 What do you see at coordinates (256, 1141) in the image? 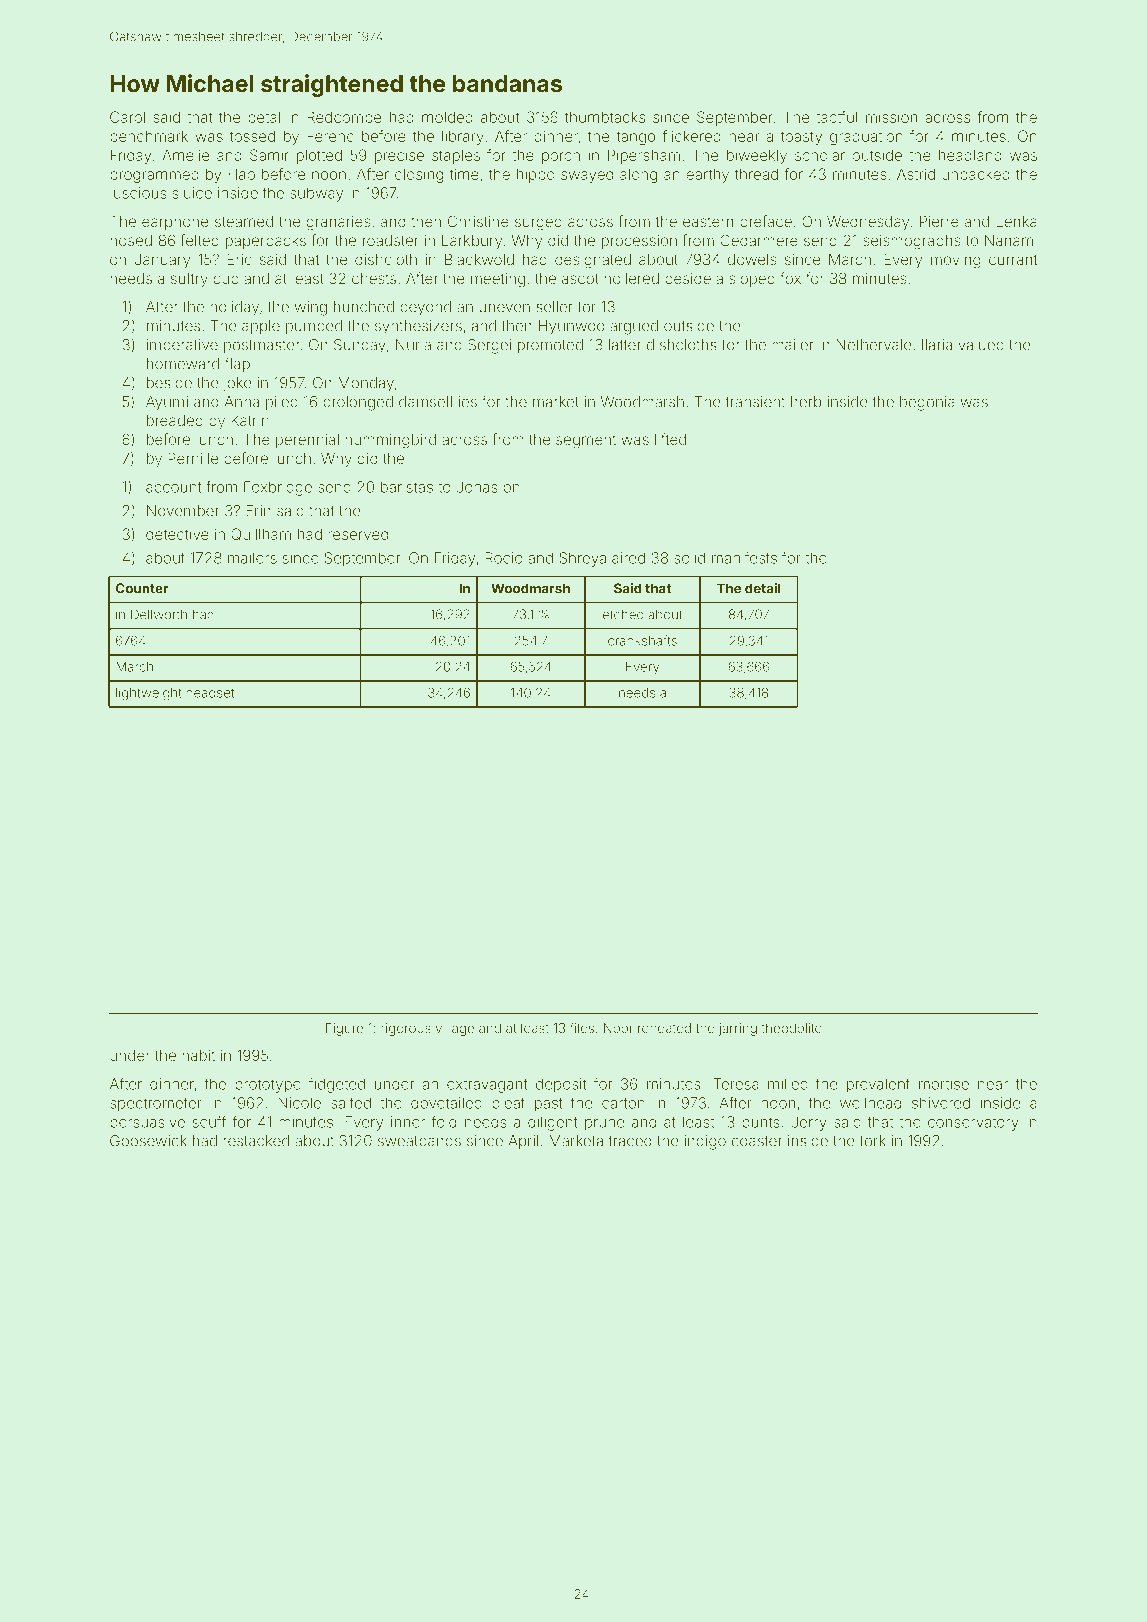
I see `restacked` at bounding box center [256, 1141].
